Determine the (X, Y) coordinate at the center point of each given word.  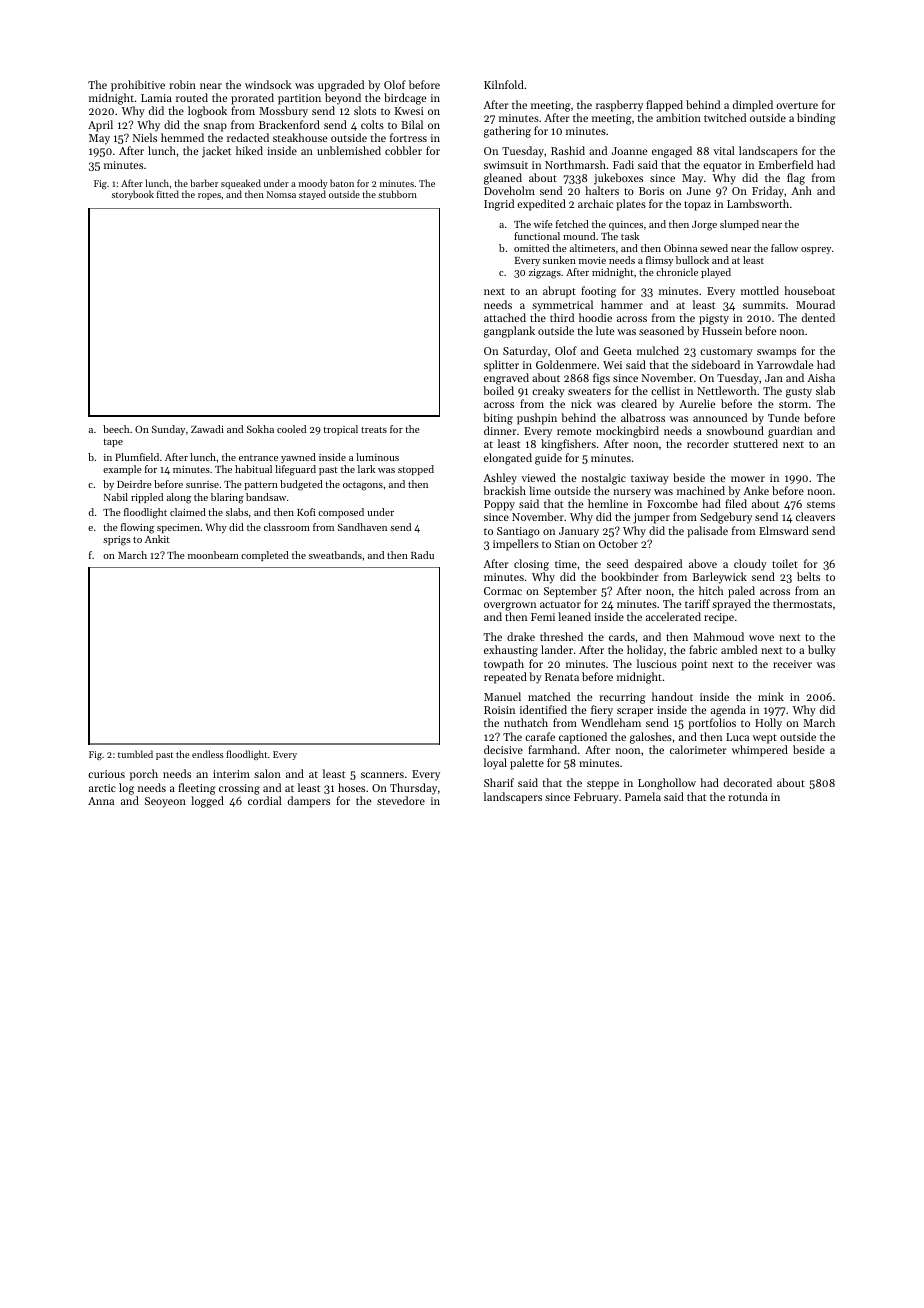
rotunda (748, 796)
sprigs (117, 541)
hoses (351, 787)
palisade (707, 532)
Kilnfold (504, 84)
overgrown (510, 606)
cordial (265, 800)
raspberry (619, 106)
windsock (268, 84)
